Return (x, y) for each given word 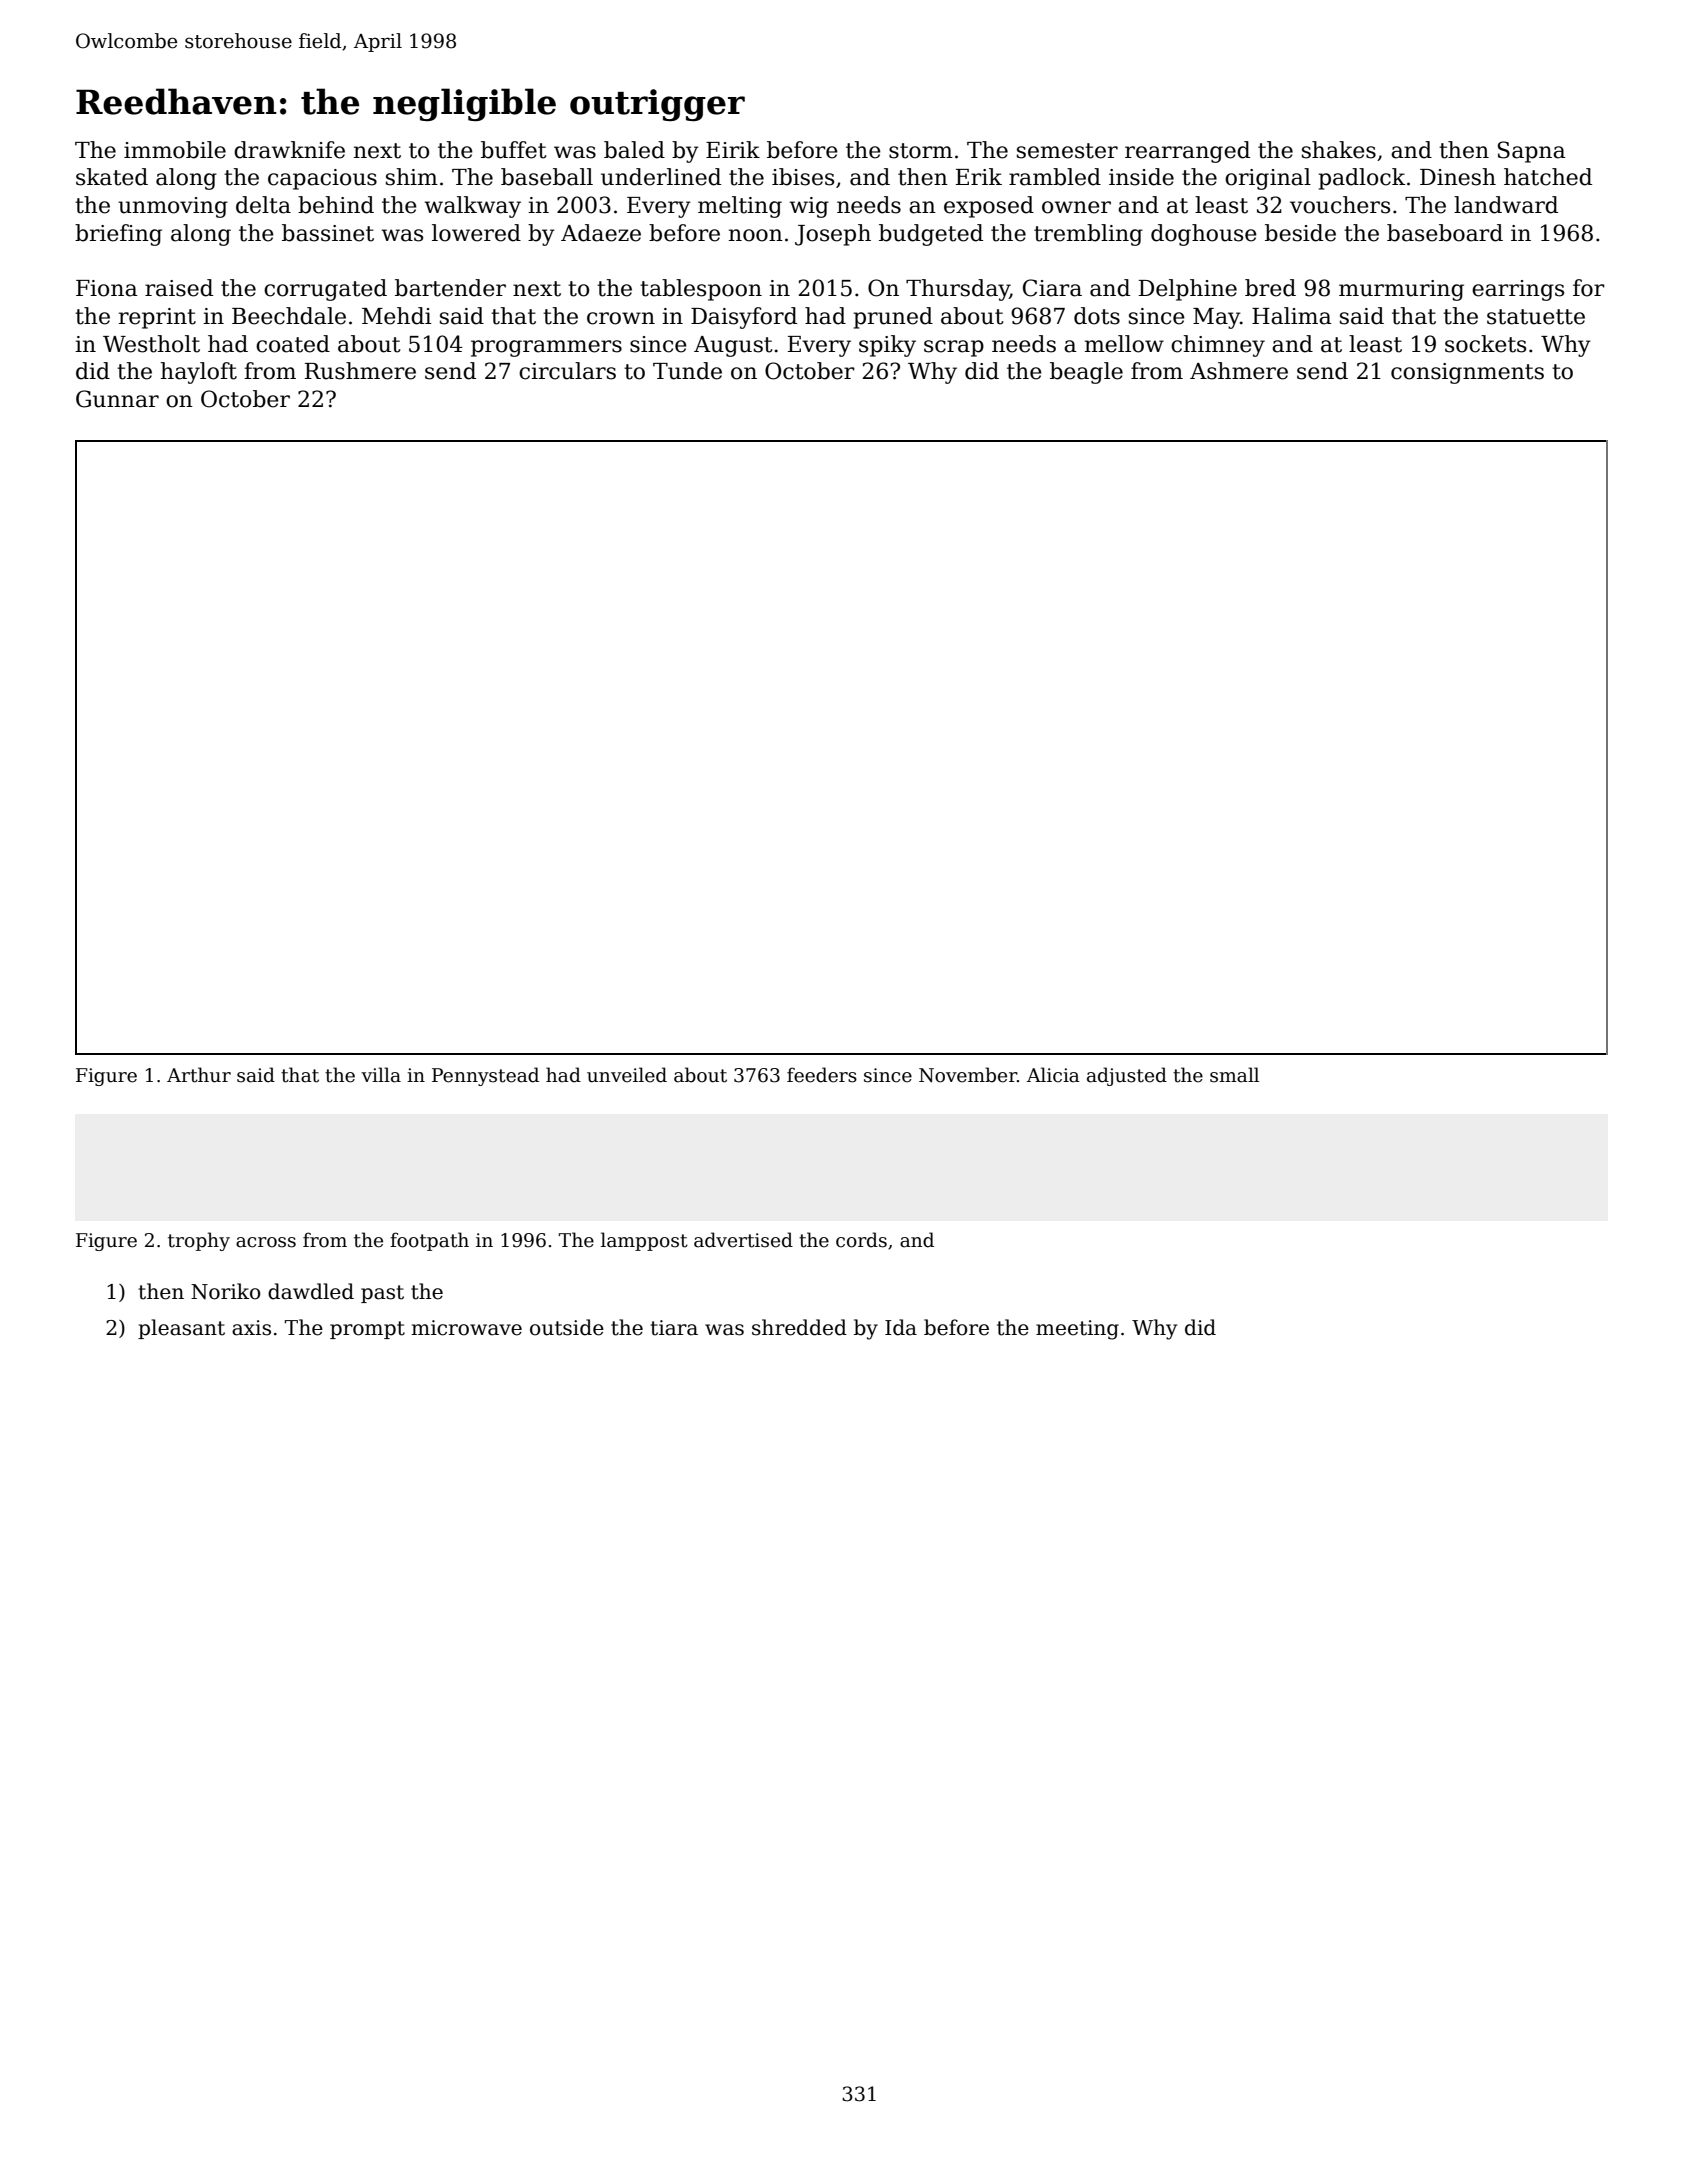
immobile (175, 150)
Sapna (1532, 152)
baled (634, 150)
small (1234, 1075)
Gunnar (117, 399)
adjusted (1127, 1076)
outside (567, 1327)
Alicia (1053, 1075)
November (968, 1075)
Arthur (199, 1075)
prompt (367, 1330)
